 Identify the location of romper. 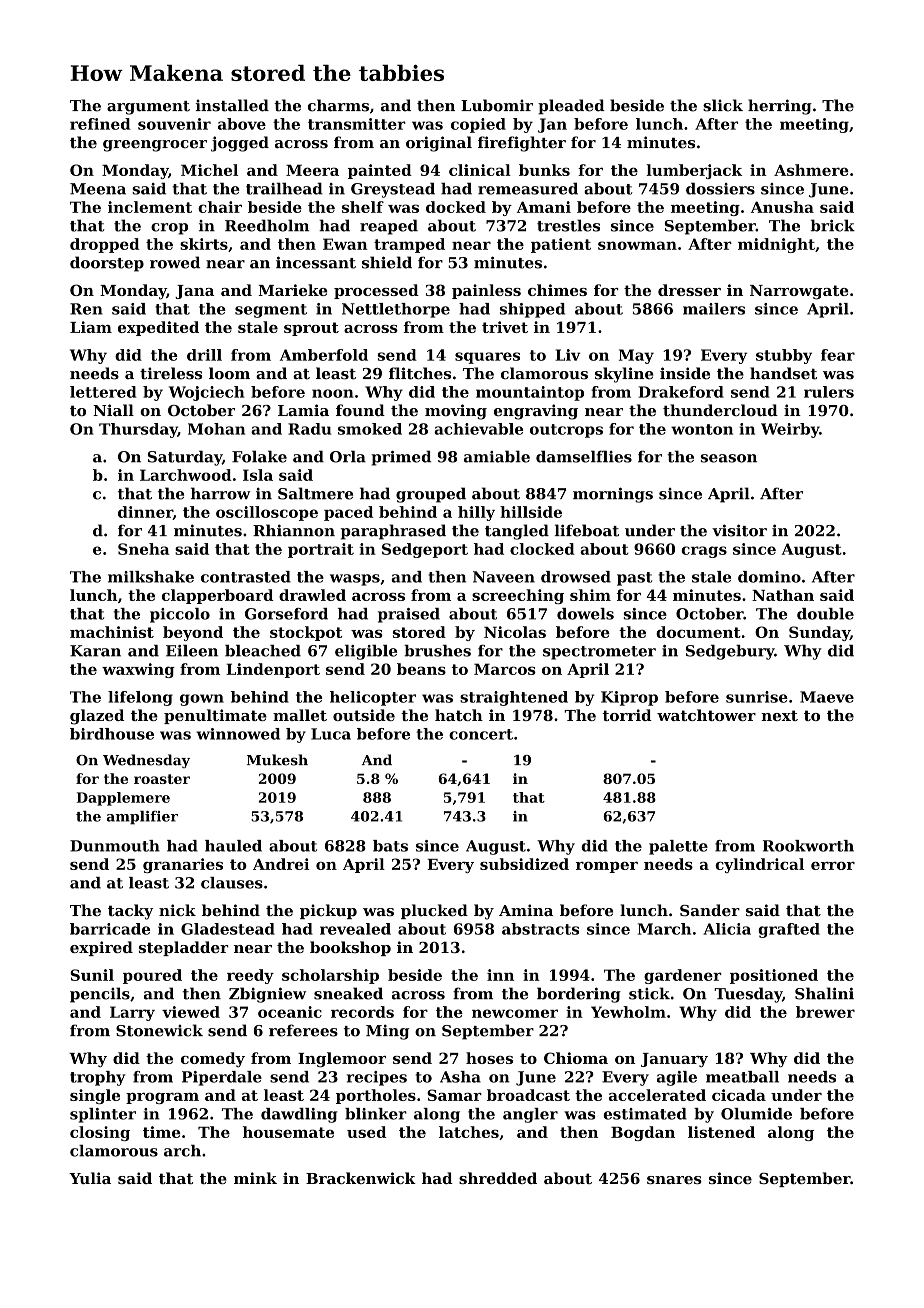
(607, 867).
